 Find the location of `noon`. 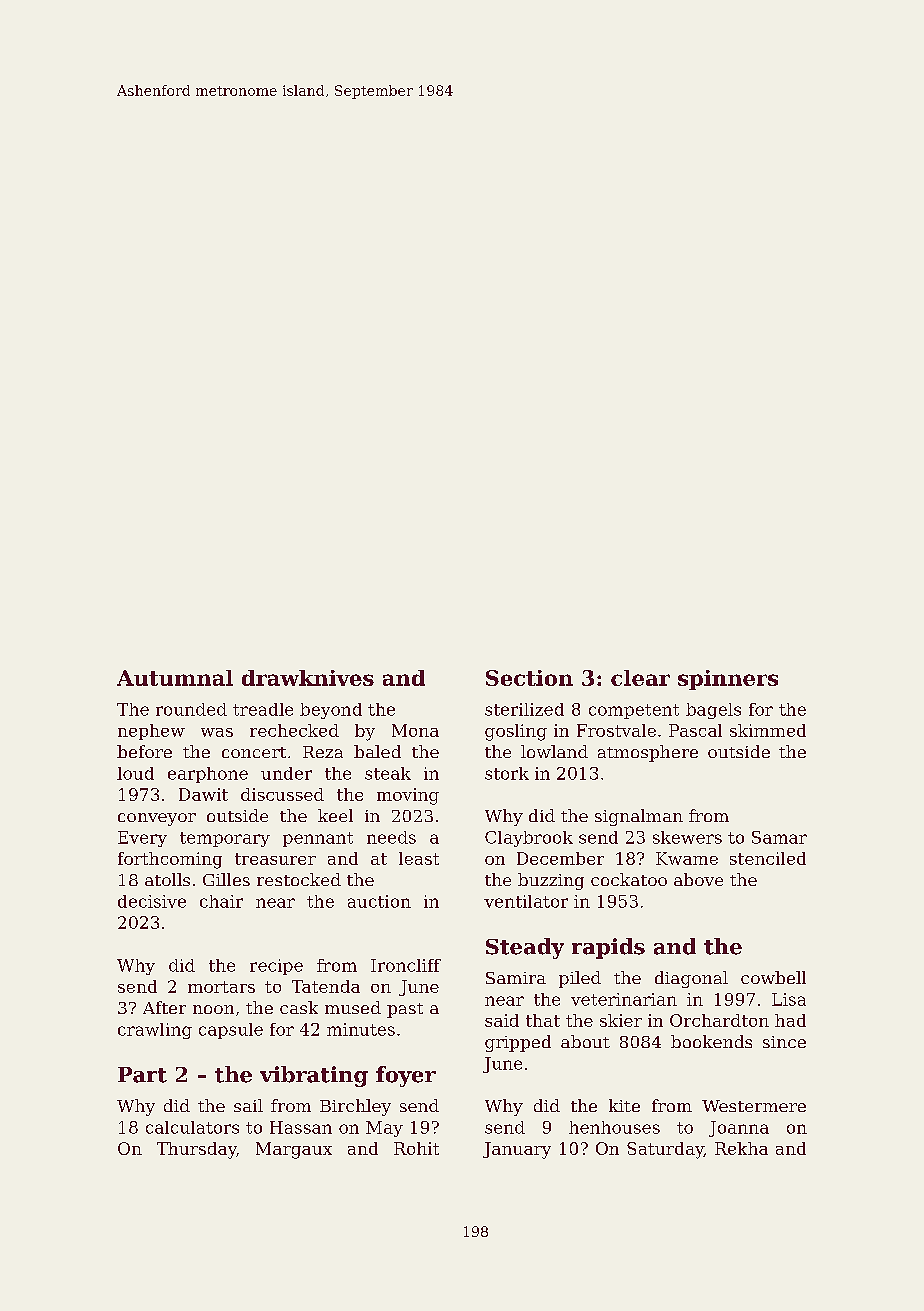

noon is located at coordinates (213, 1009).
